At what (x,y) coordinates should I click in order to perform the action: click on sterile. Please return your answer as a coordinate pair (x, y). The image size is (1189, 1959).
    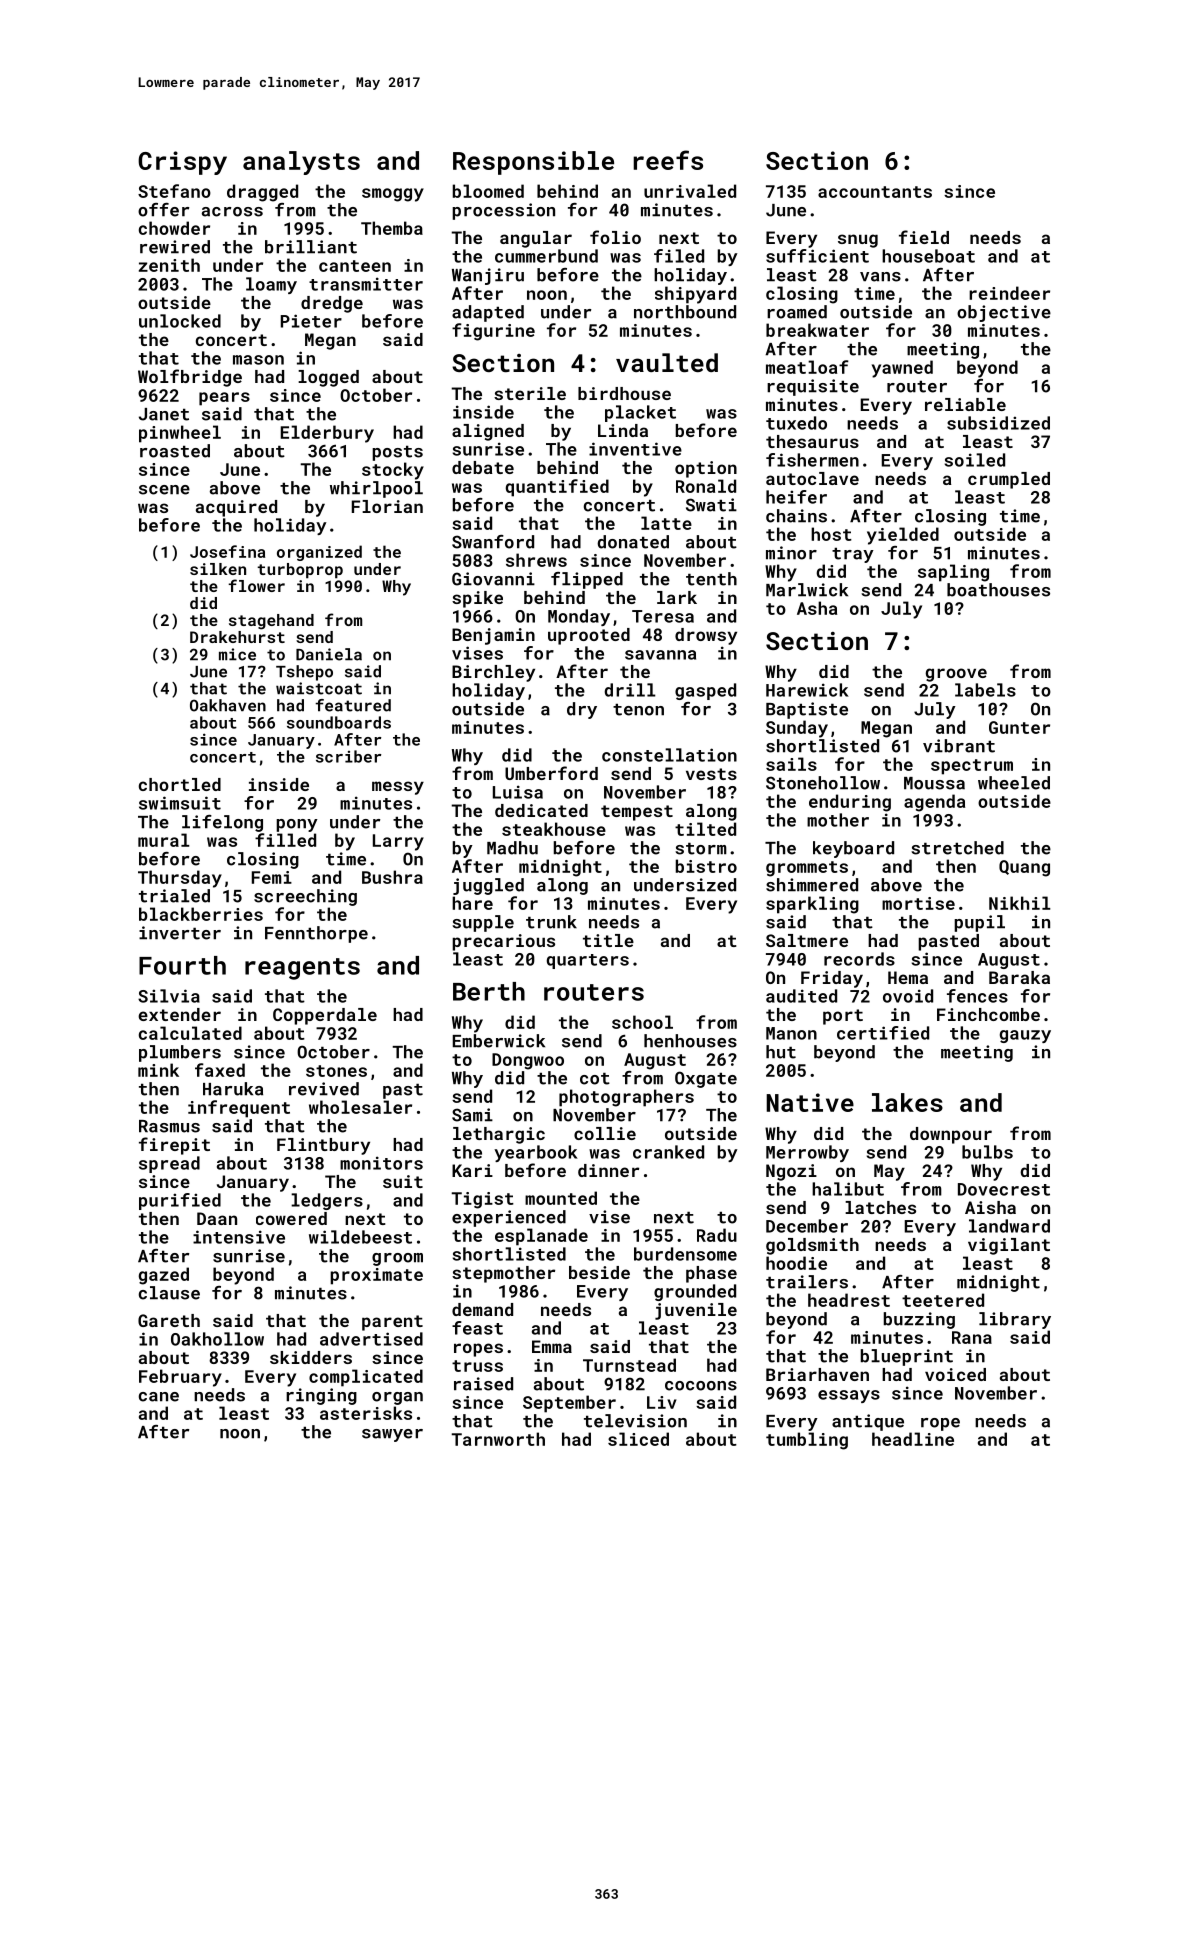
    Looking at the image, I should click on (530, 393).
